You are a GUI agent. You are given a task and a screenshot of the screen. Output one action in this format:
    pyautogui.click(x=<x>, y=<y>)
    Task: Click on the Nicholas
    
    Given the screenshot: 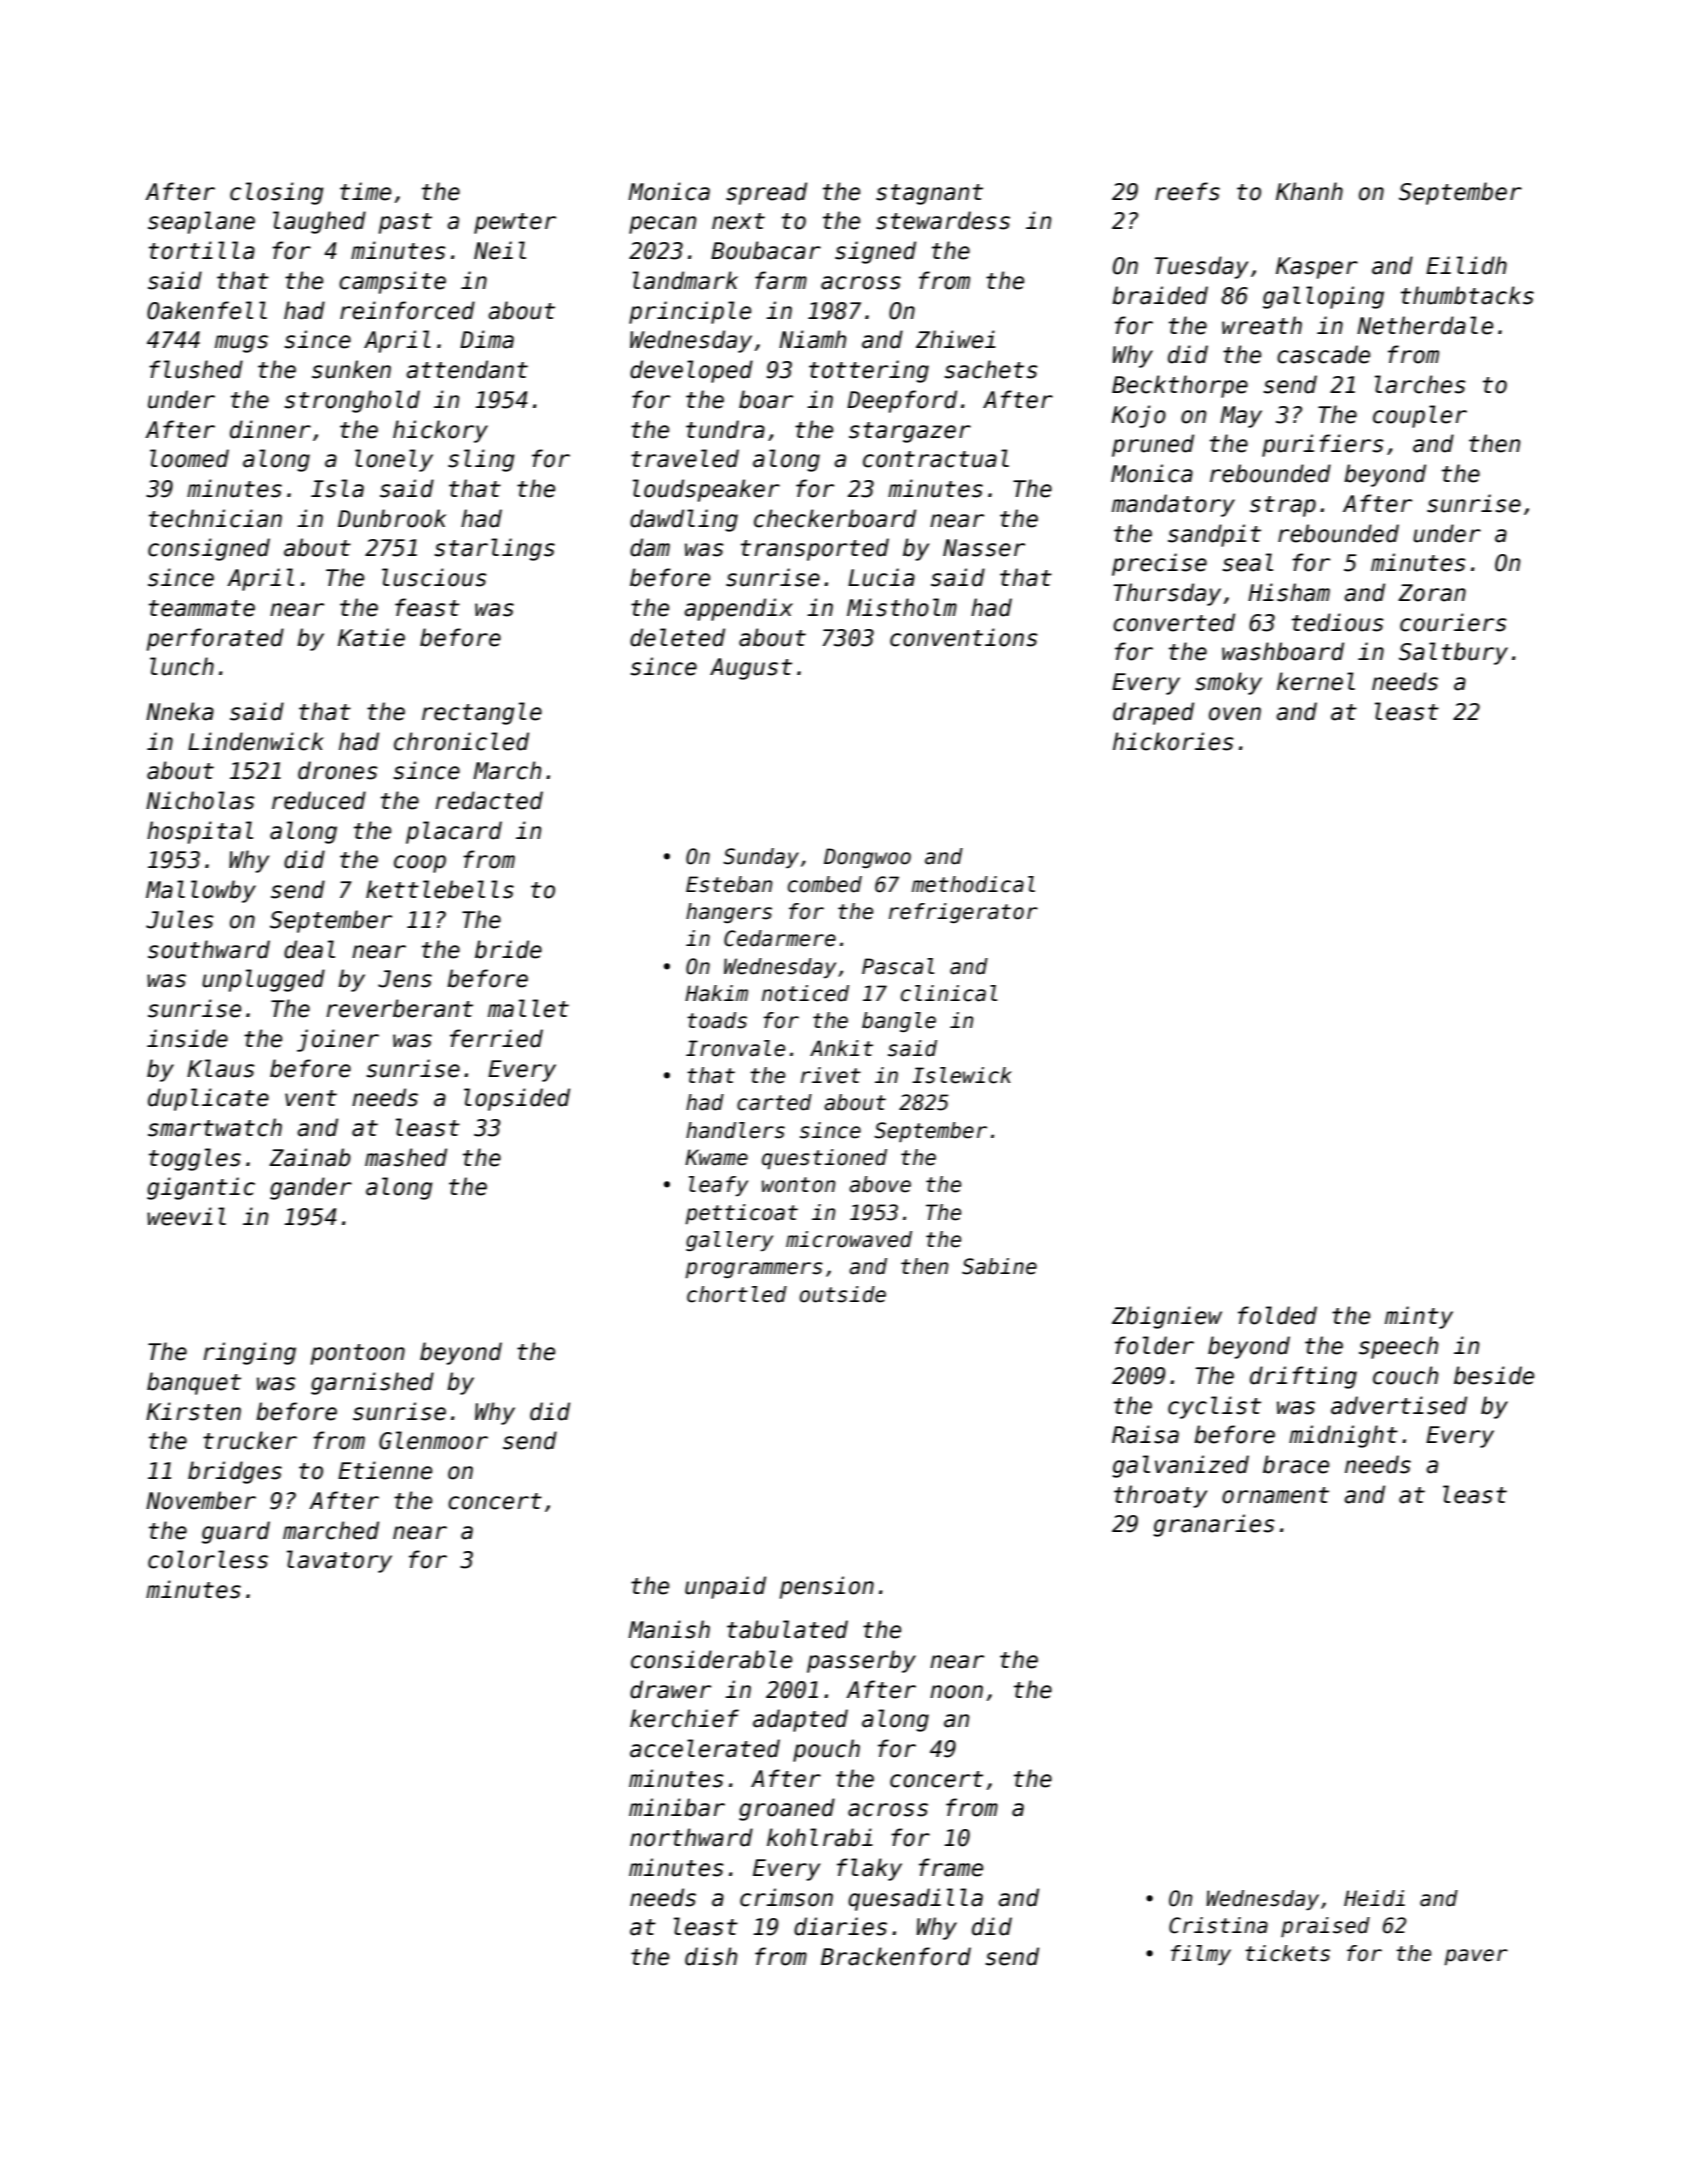 What is the action you would take?
    pyautogui.click(x=200, y=800)
